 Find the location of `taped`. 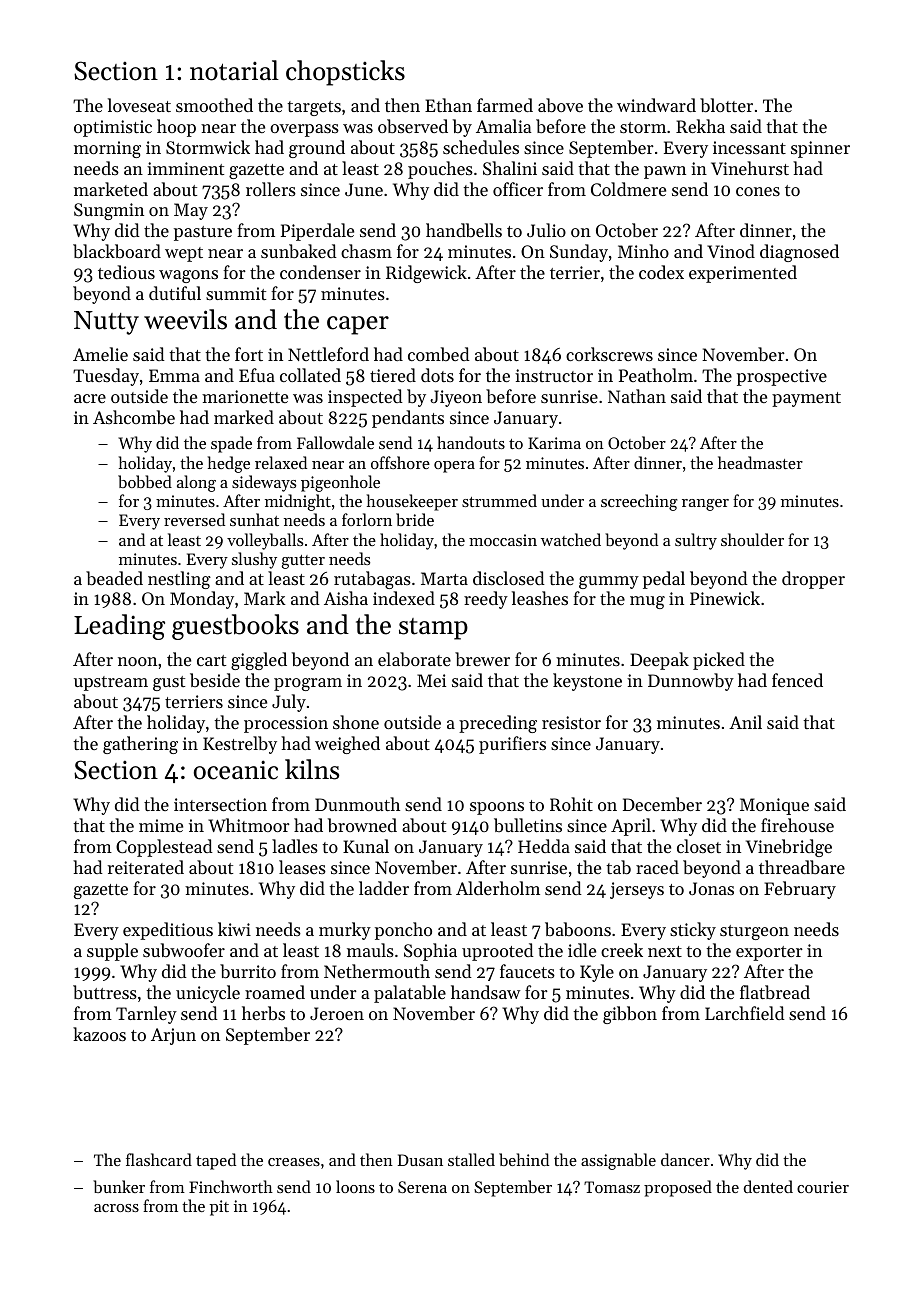

taped is located at coordinates (216, 1161).
